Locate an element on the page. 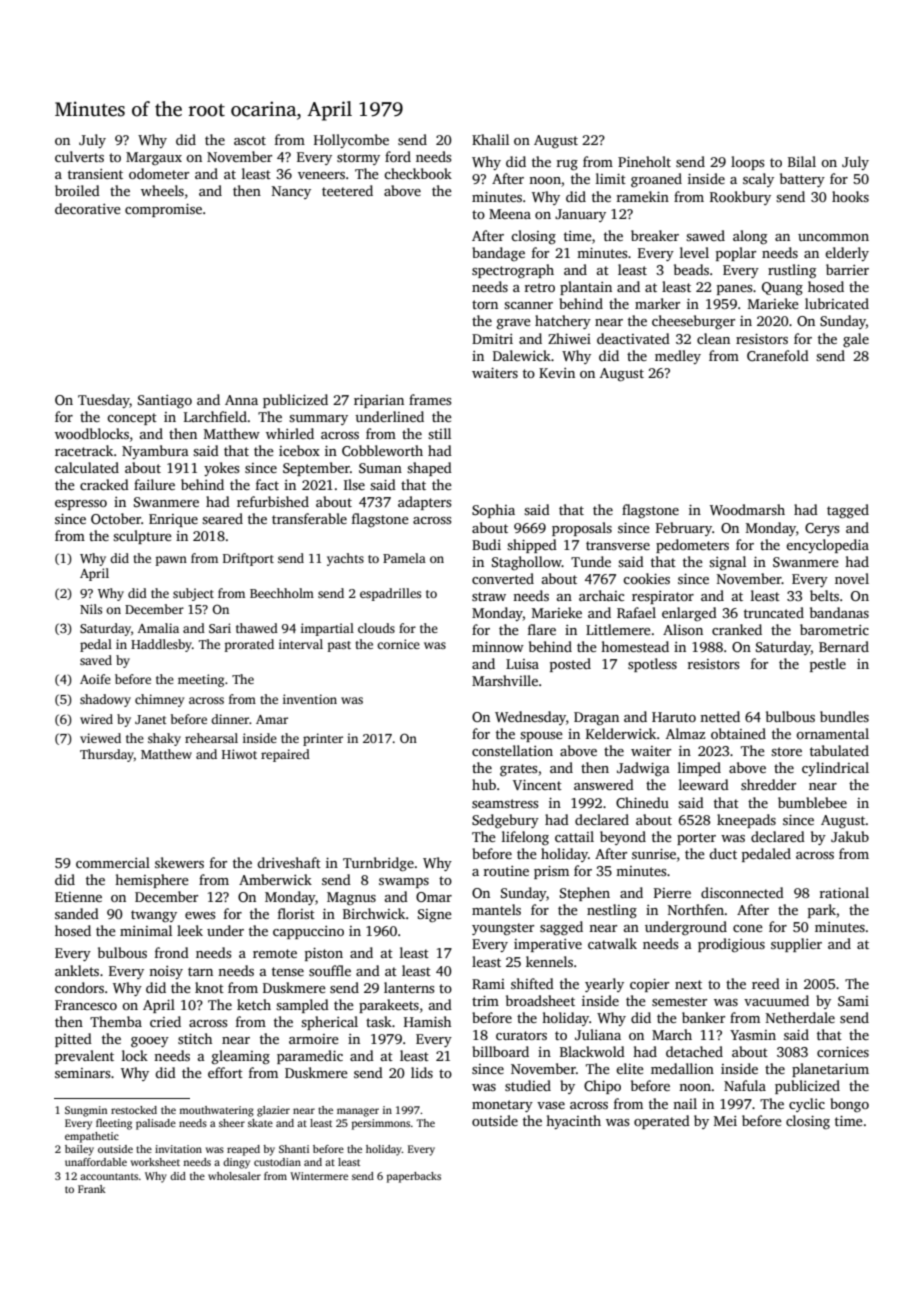 The width and height of the page is (924, 1308). sunrise is located at coordinates (654, 854).
